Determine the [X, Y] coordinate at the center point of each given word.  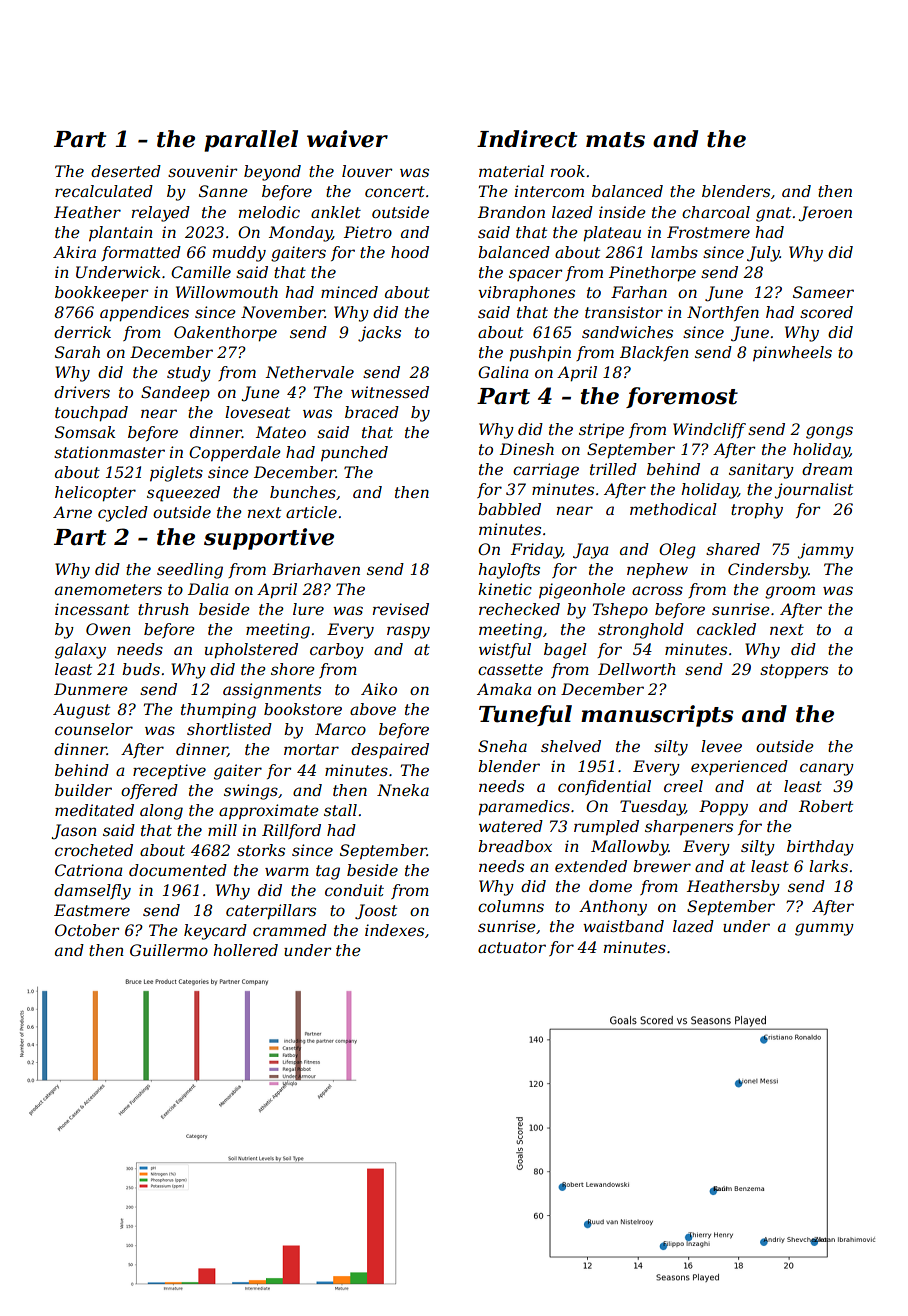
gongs [829, 432]
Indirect [527, 139]
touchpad [91, 414]
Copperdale [235, 454]
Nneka [403, 790]
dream [827, 469]
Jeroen [825, 214]
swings [251, 792]
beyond [272, 173]
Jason [74, 832]
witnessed [390, 392]
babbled [509, 509]
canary [827, 769]
